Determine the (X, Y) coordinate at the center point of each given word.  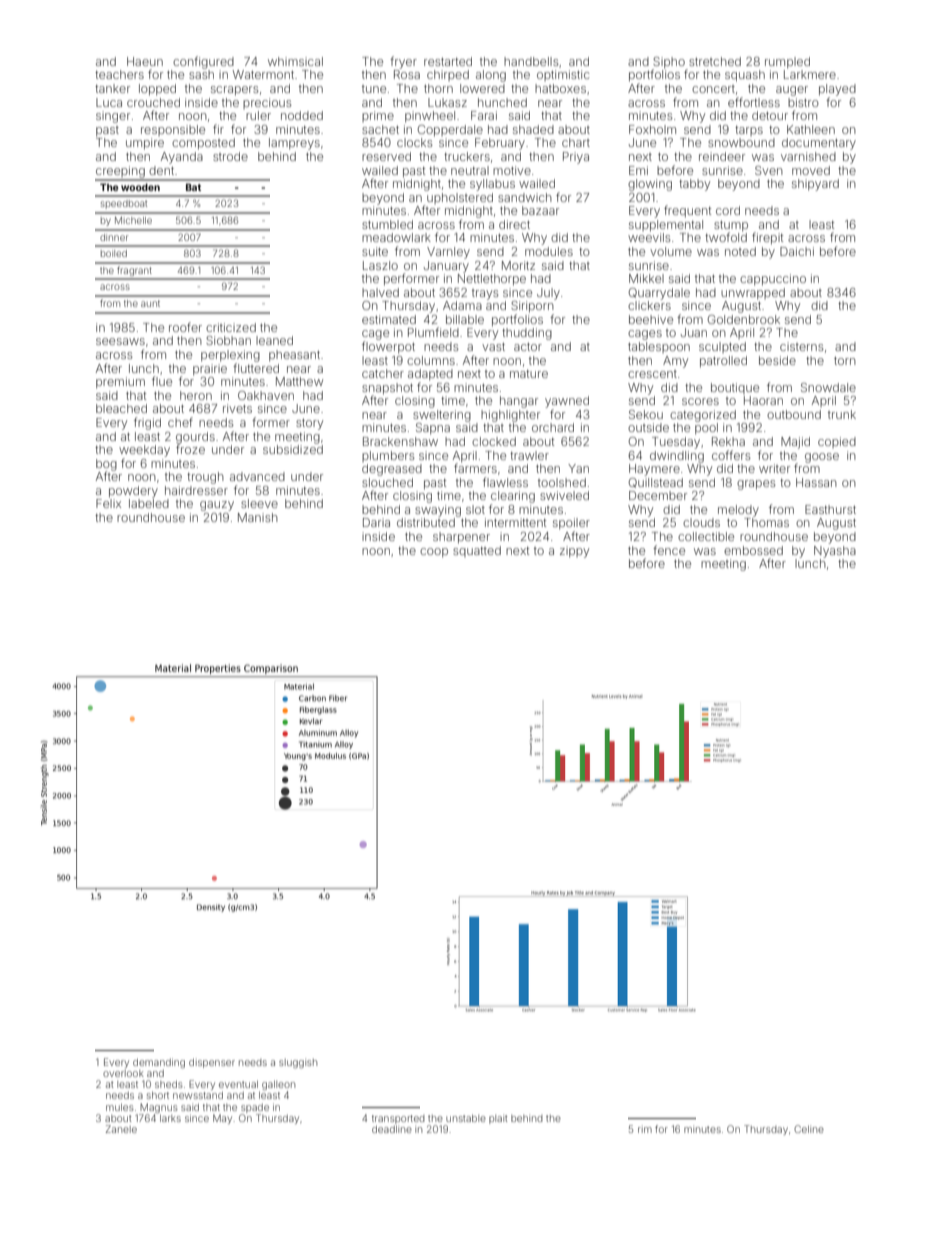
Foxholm (652, 129)
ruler (258, 115)
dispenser (212, 1063)
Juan (694, 332)
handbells (531, 61)
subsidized (293, 449)
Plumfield (433, 332)
